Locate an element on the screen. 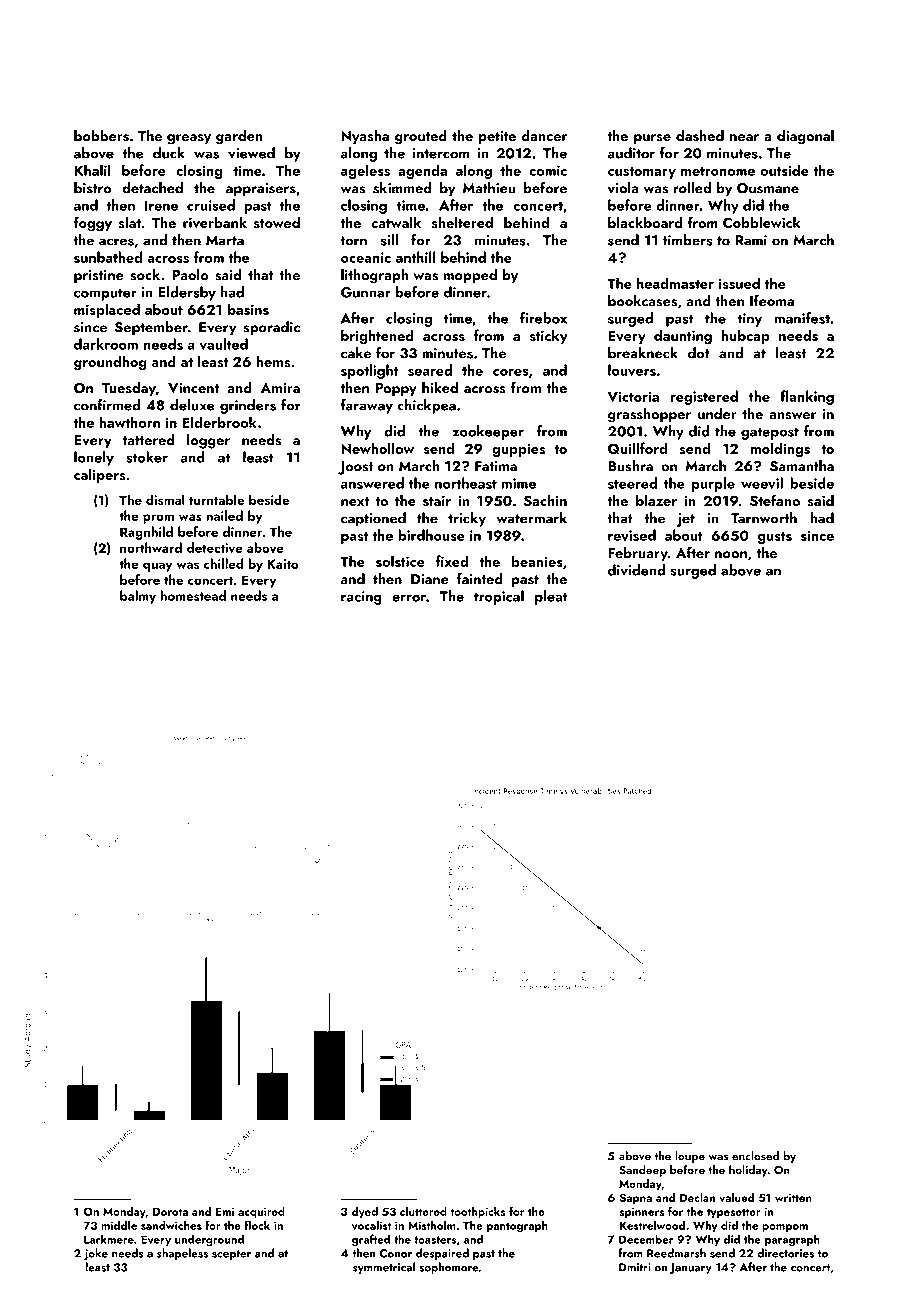 This screenshot has height=1316, width=908. dancer is located at coordinates (544, 135).
